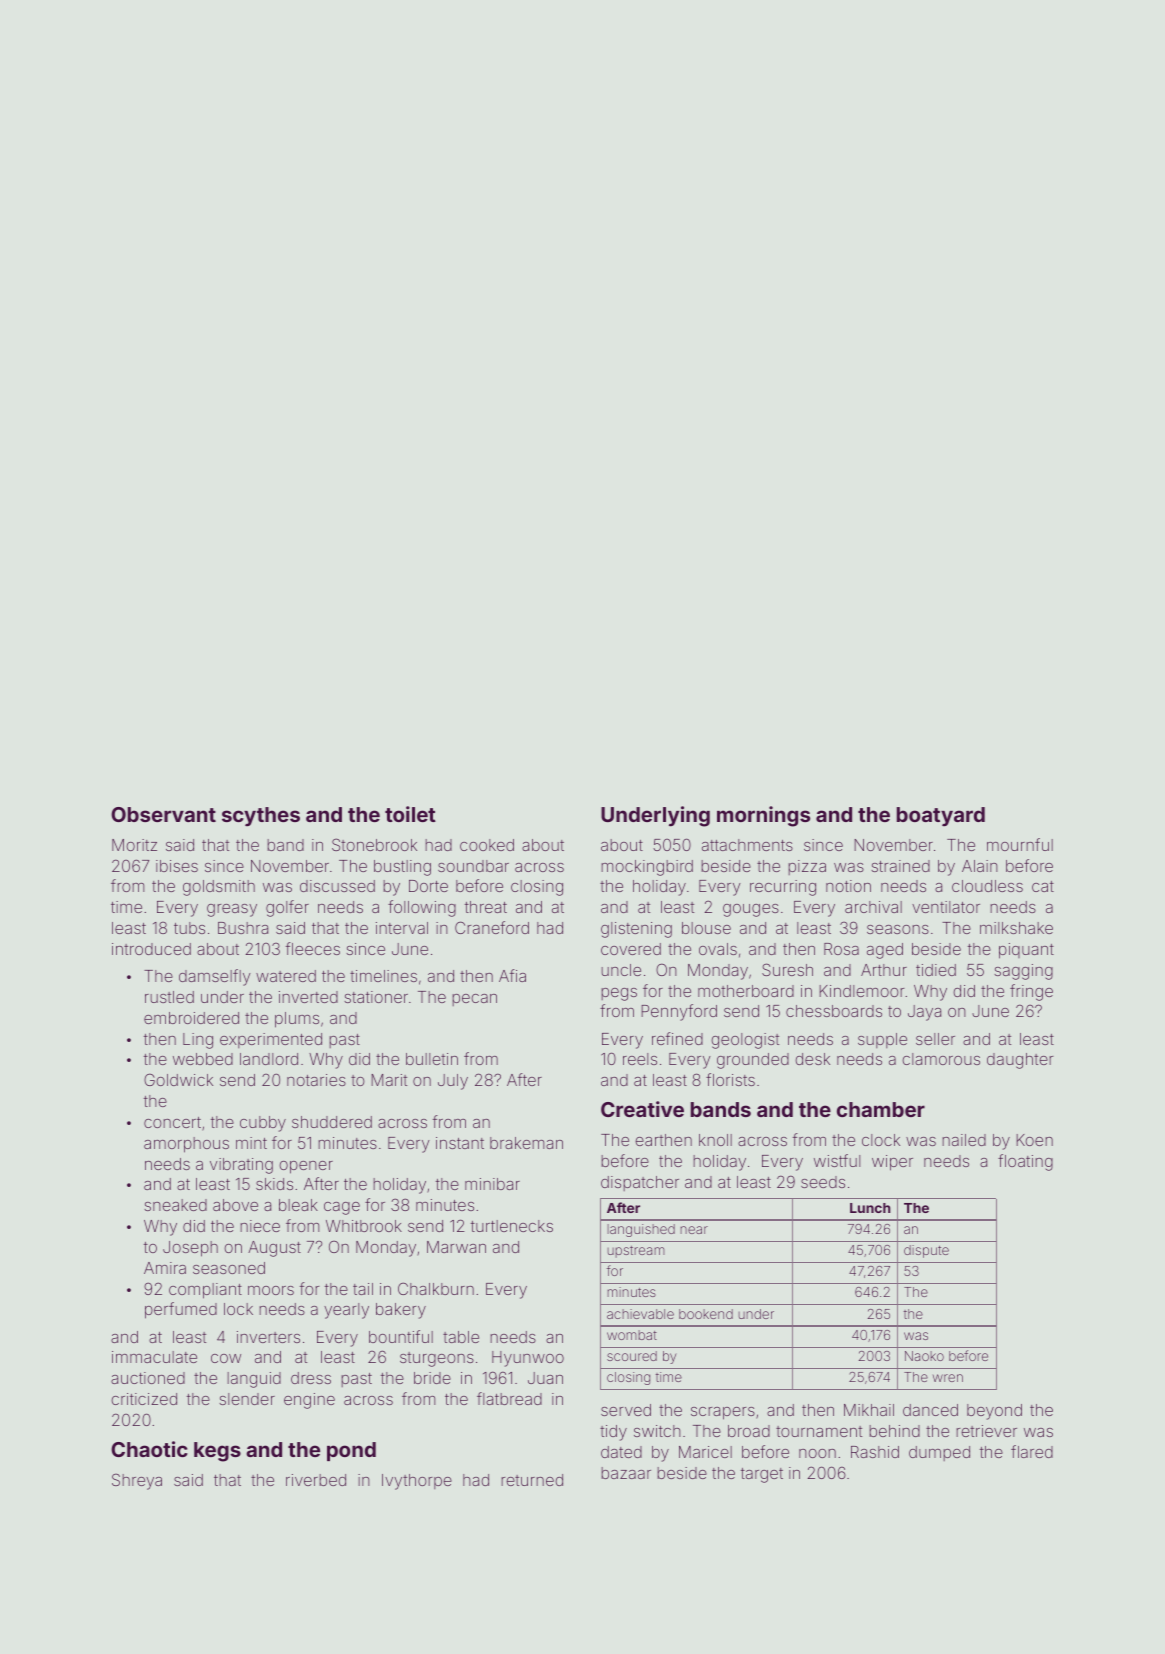  What do you see at coordinates (715, 1140) in the screenshot?
I see `knoll` at bounding box center [715, 1140].
